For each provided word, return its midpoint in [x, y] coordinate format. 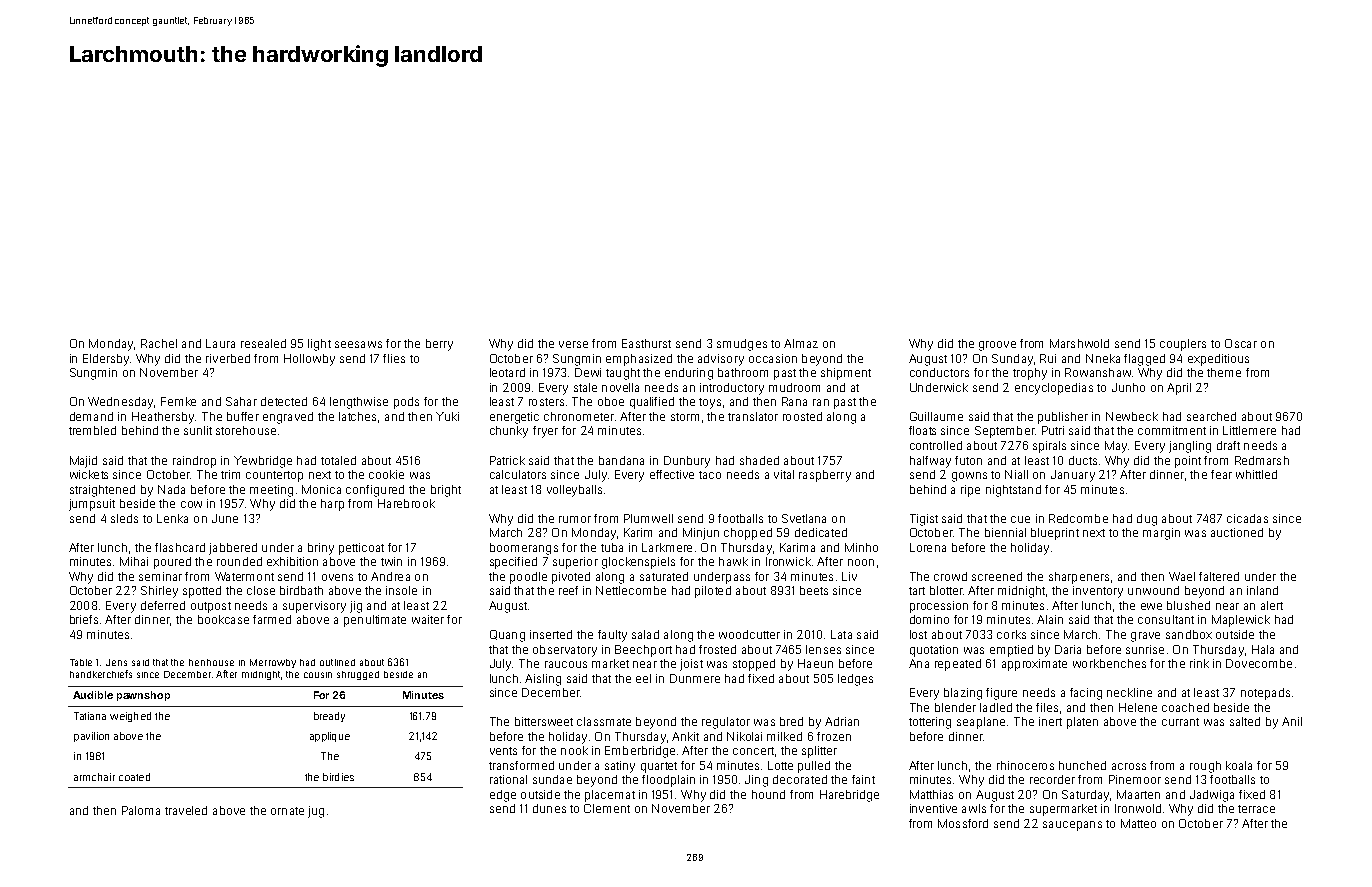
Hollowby [309, 360]
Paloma [141, 810]
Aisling [543, 680]
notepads [1265, 694]
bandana [621, 460]
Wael [1182, 576]
